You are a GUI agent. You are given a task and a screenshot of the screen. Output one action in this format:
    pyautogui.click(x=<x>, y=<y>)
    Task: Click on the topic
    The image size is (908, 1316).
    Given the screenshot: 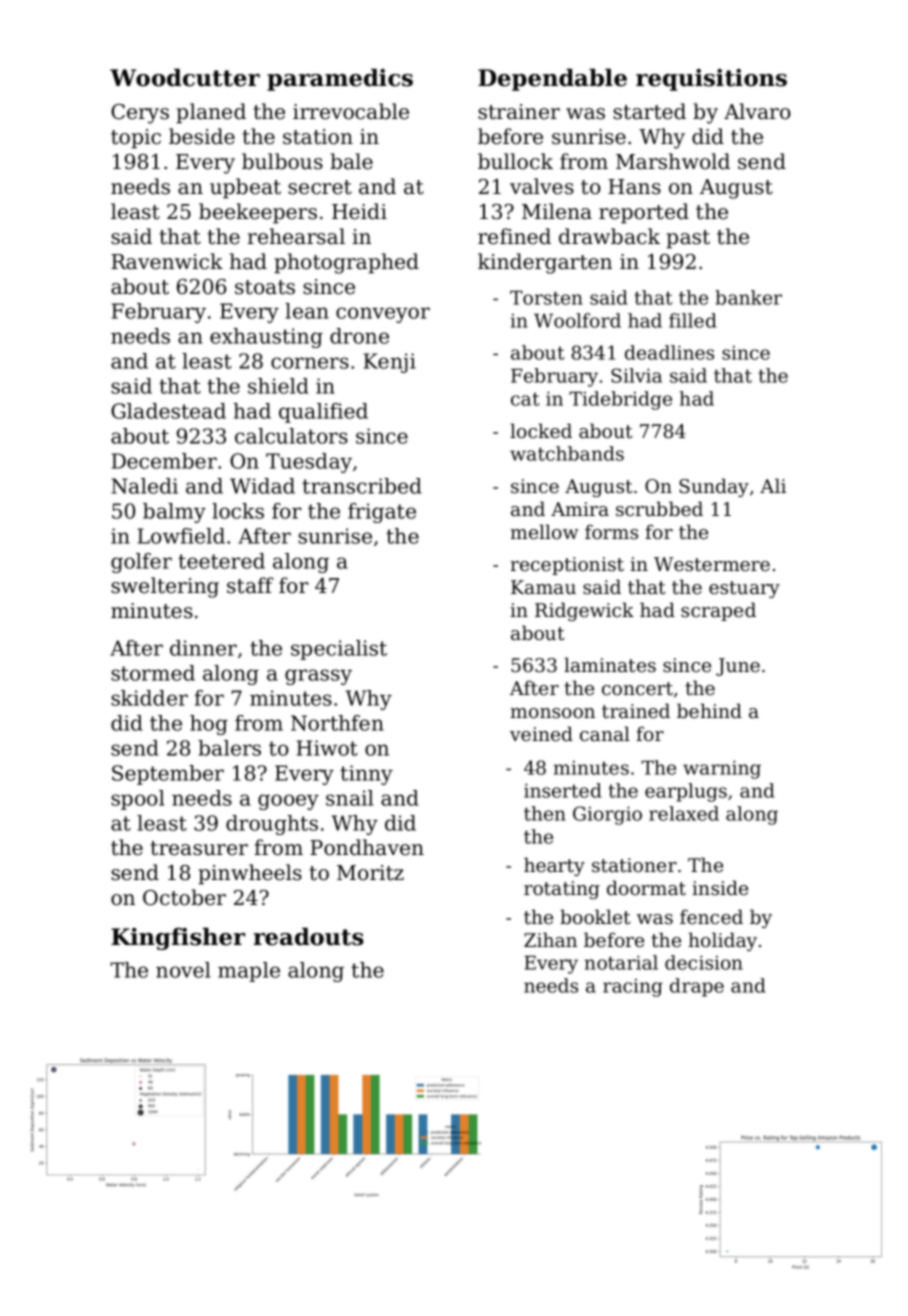 What is the action you would take?
    pyautogui.click(x=136, y=139)
